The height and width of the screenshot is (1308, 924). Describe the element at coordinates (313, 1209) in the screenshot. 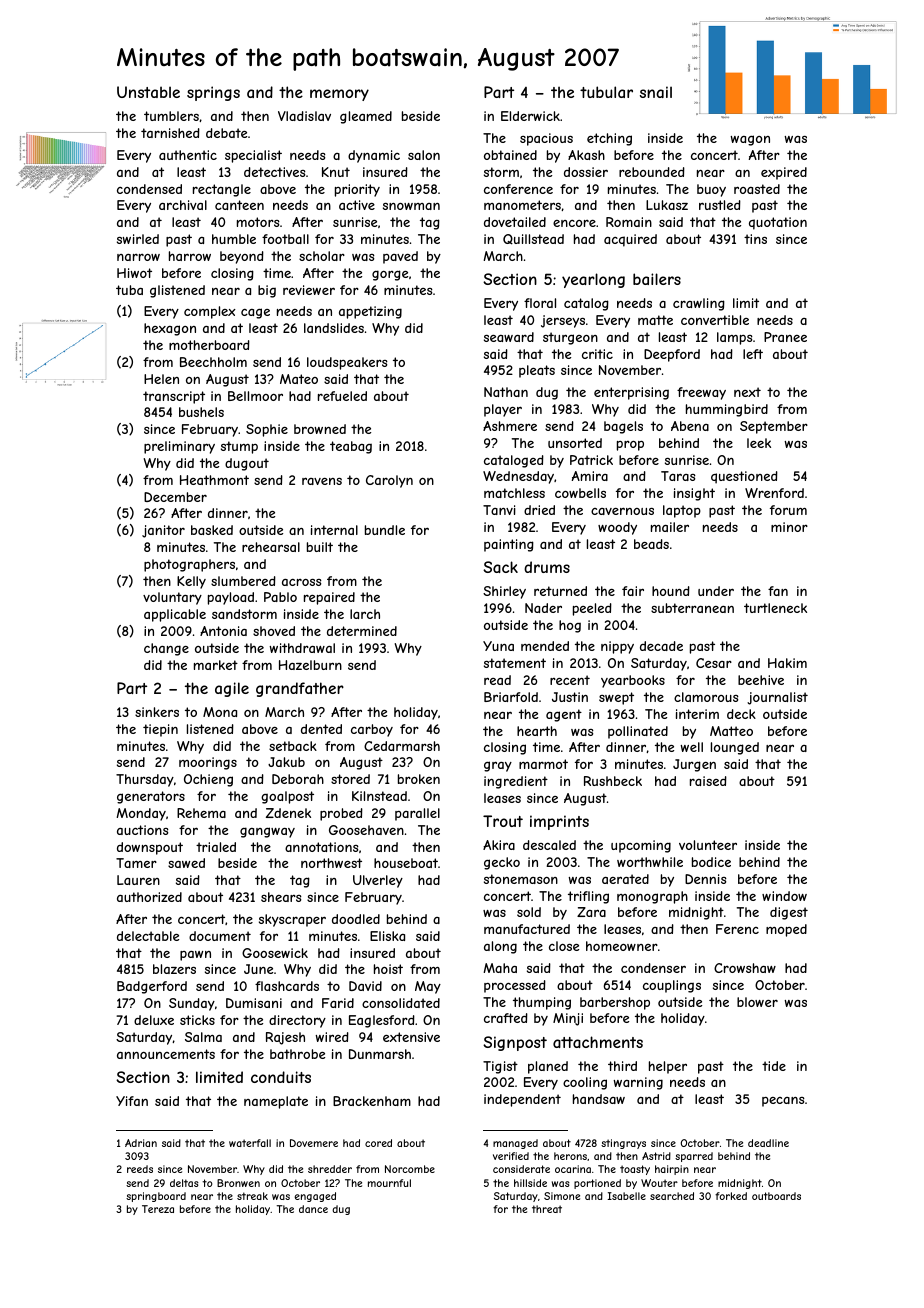

I see `dance` at that location.
